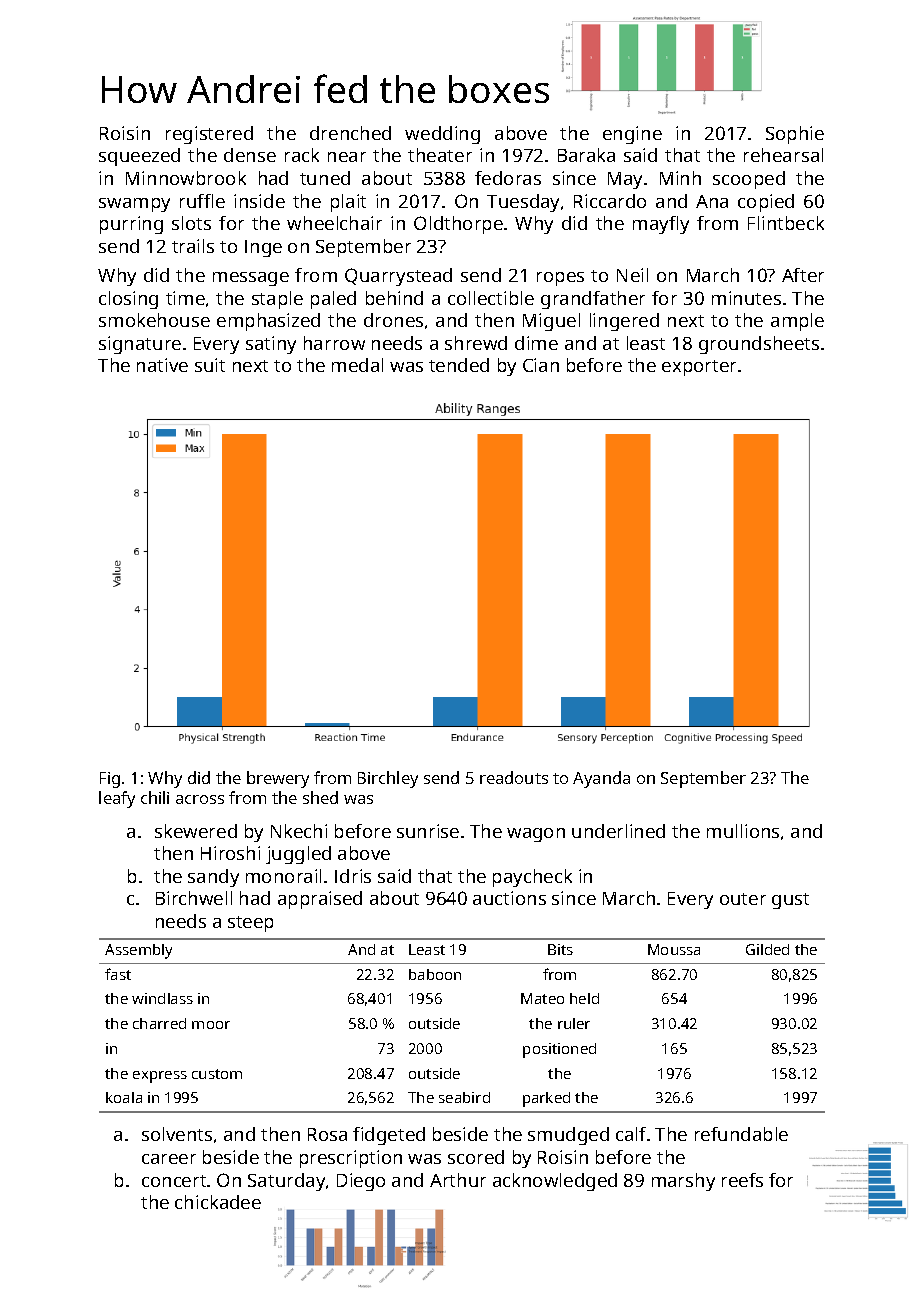  What do you see at coordinates (139, 157) in the document?
I see `squeezed` at bounding box center [139, 157].
